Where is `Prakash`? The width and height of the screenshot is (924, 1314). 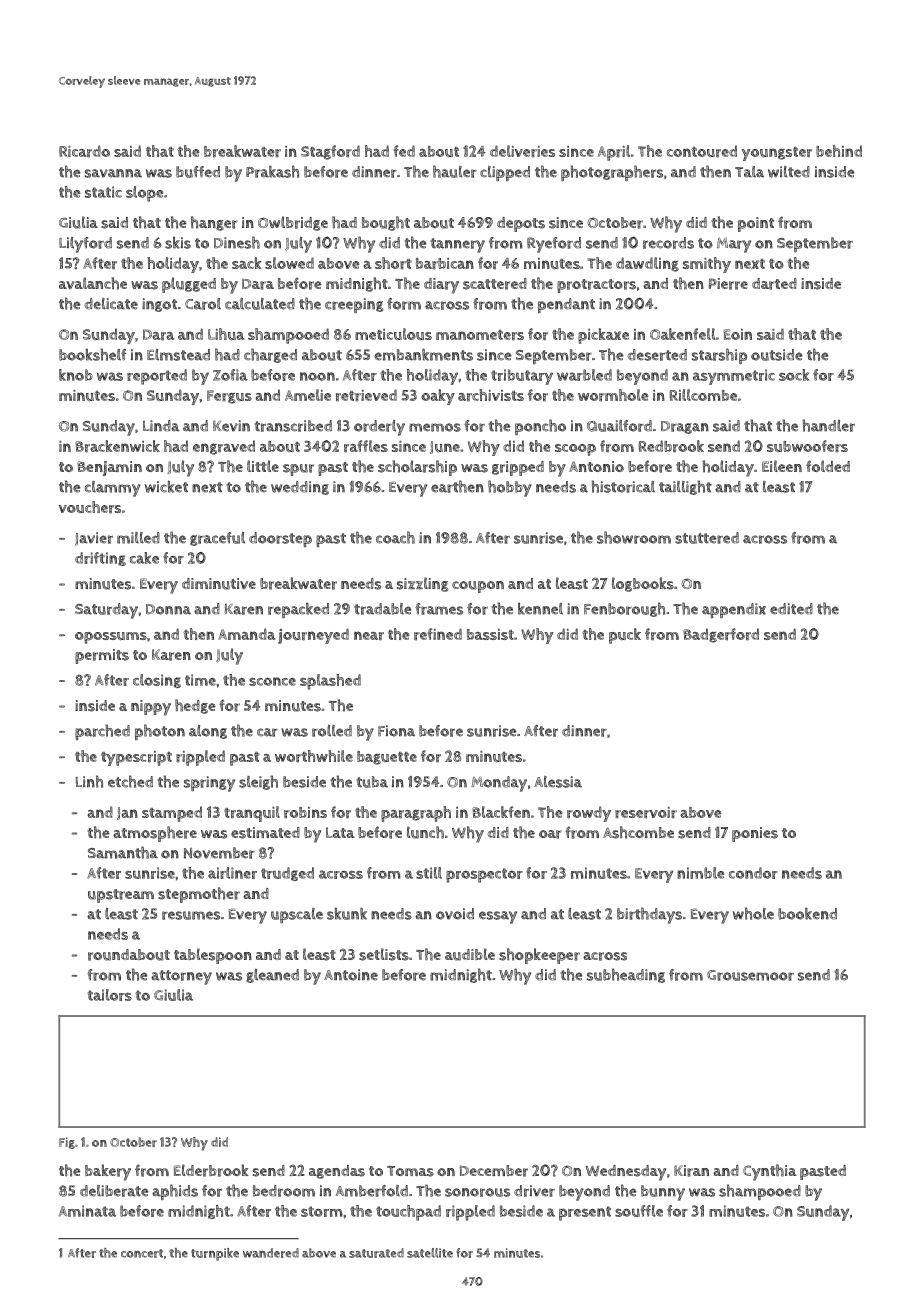
Prakash is located at coordinates (272, 171).
